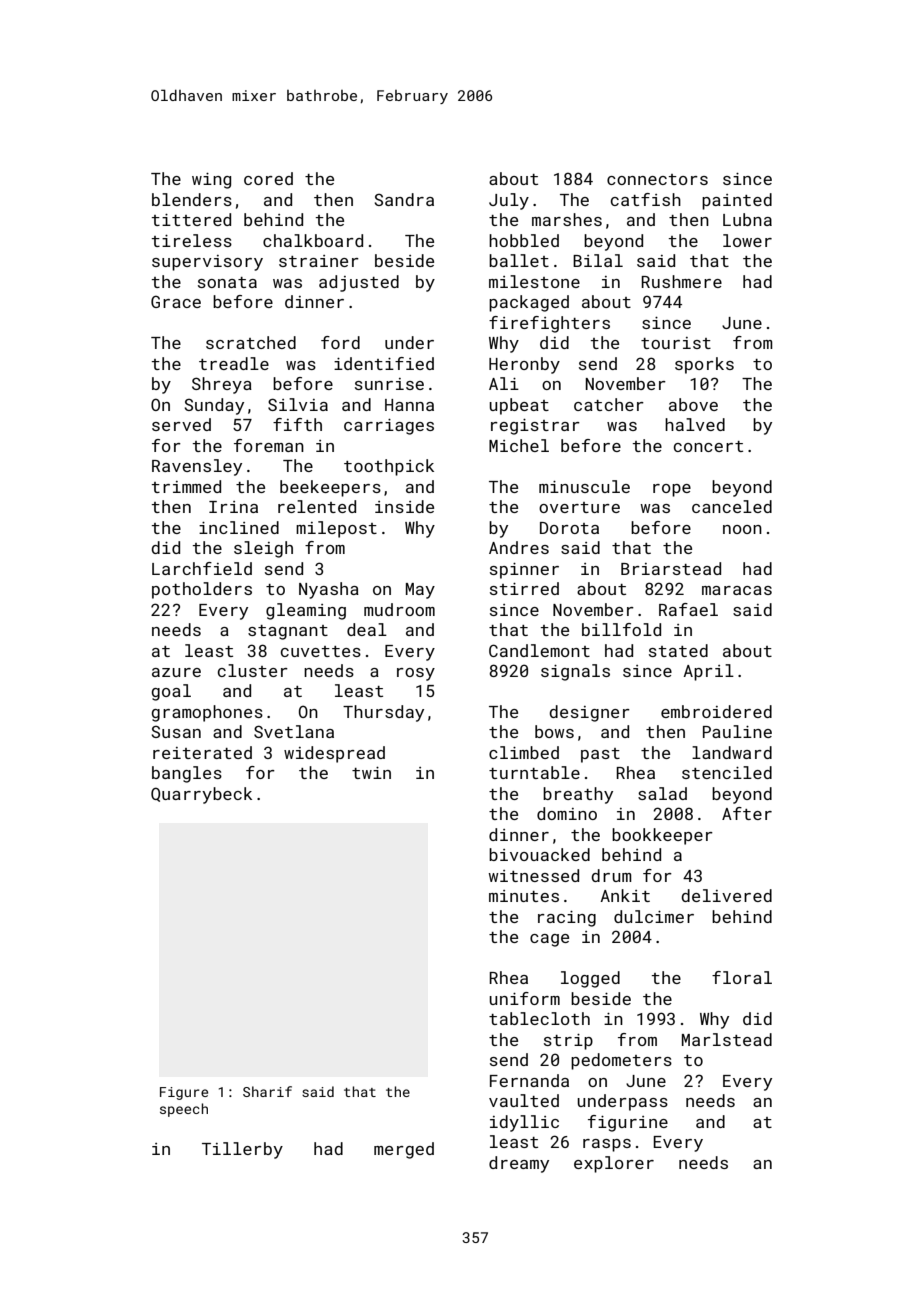 The image size is (924, 1311). What do you see at coordinates (202, 590) in the screenshot?
I see `potholders` at bounding box center [202, 590].
